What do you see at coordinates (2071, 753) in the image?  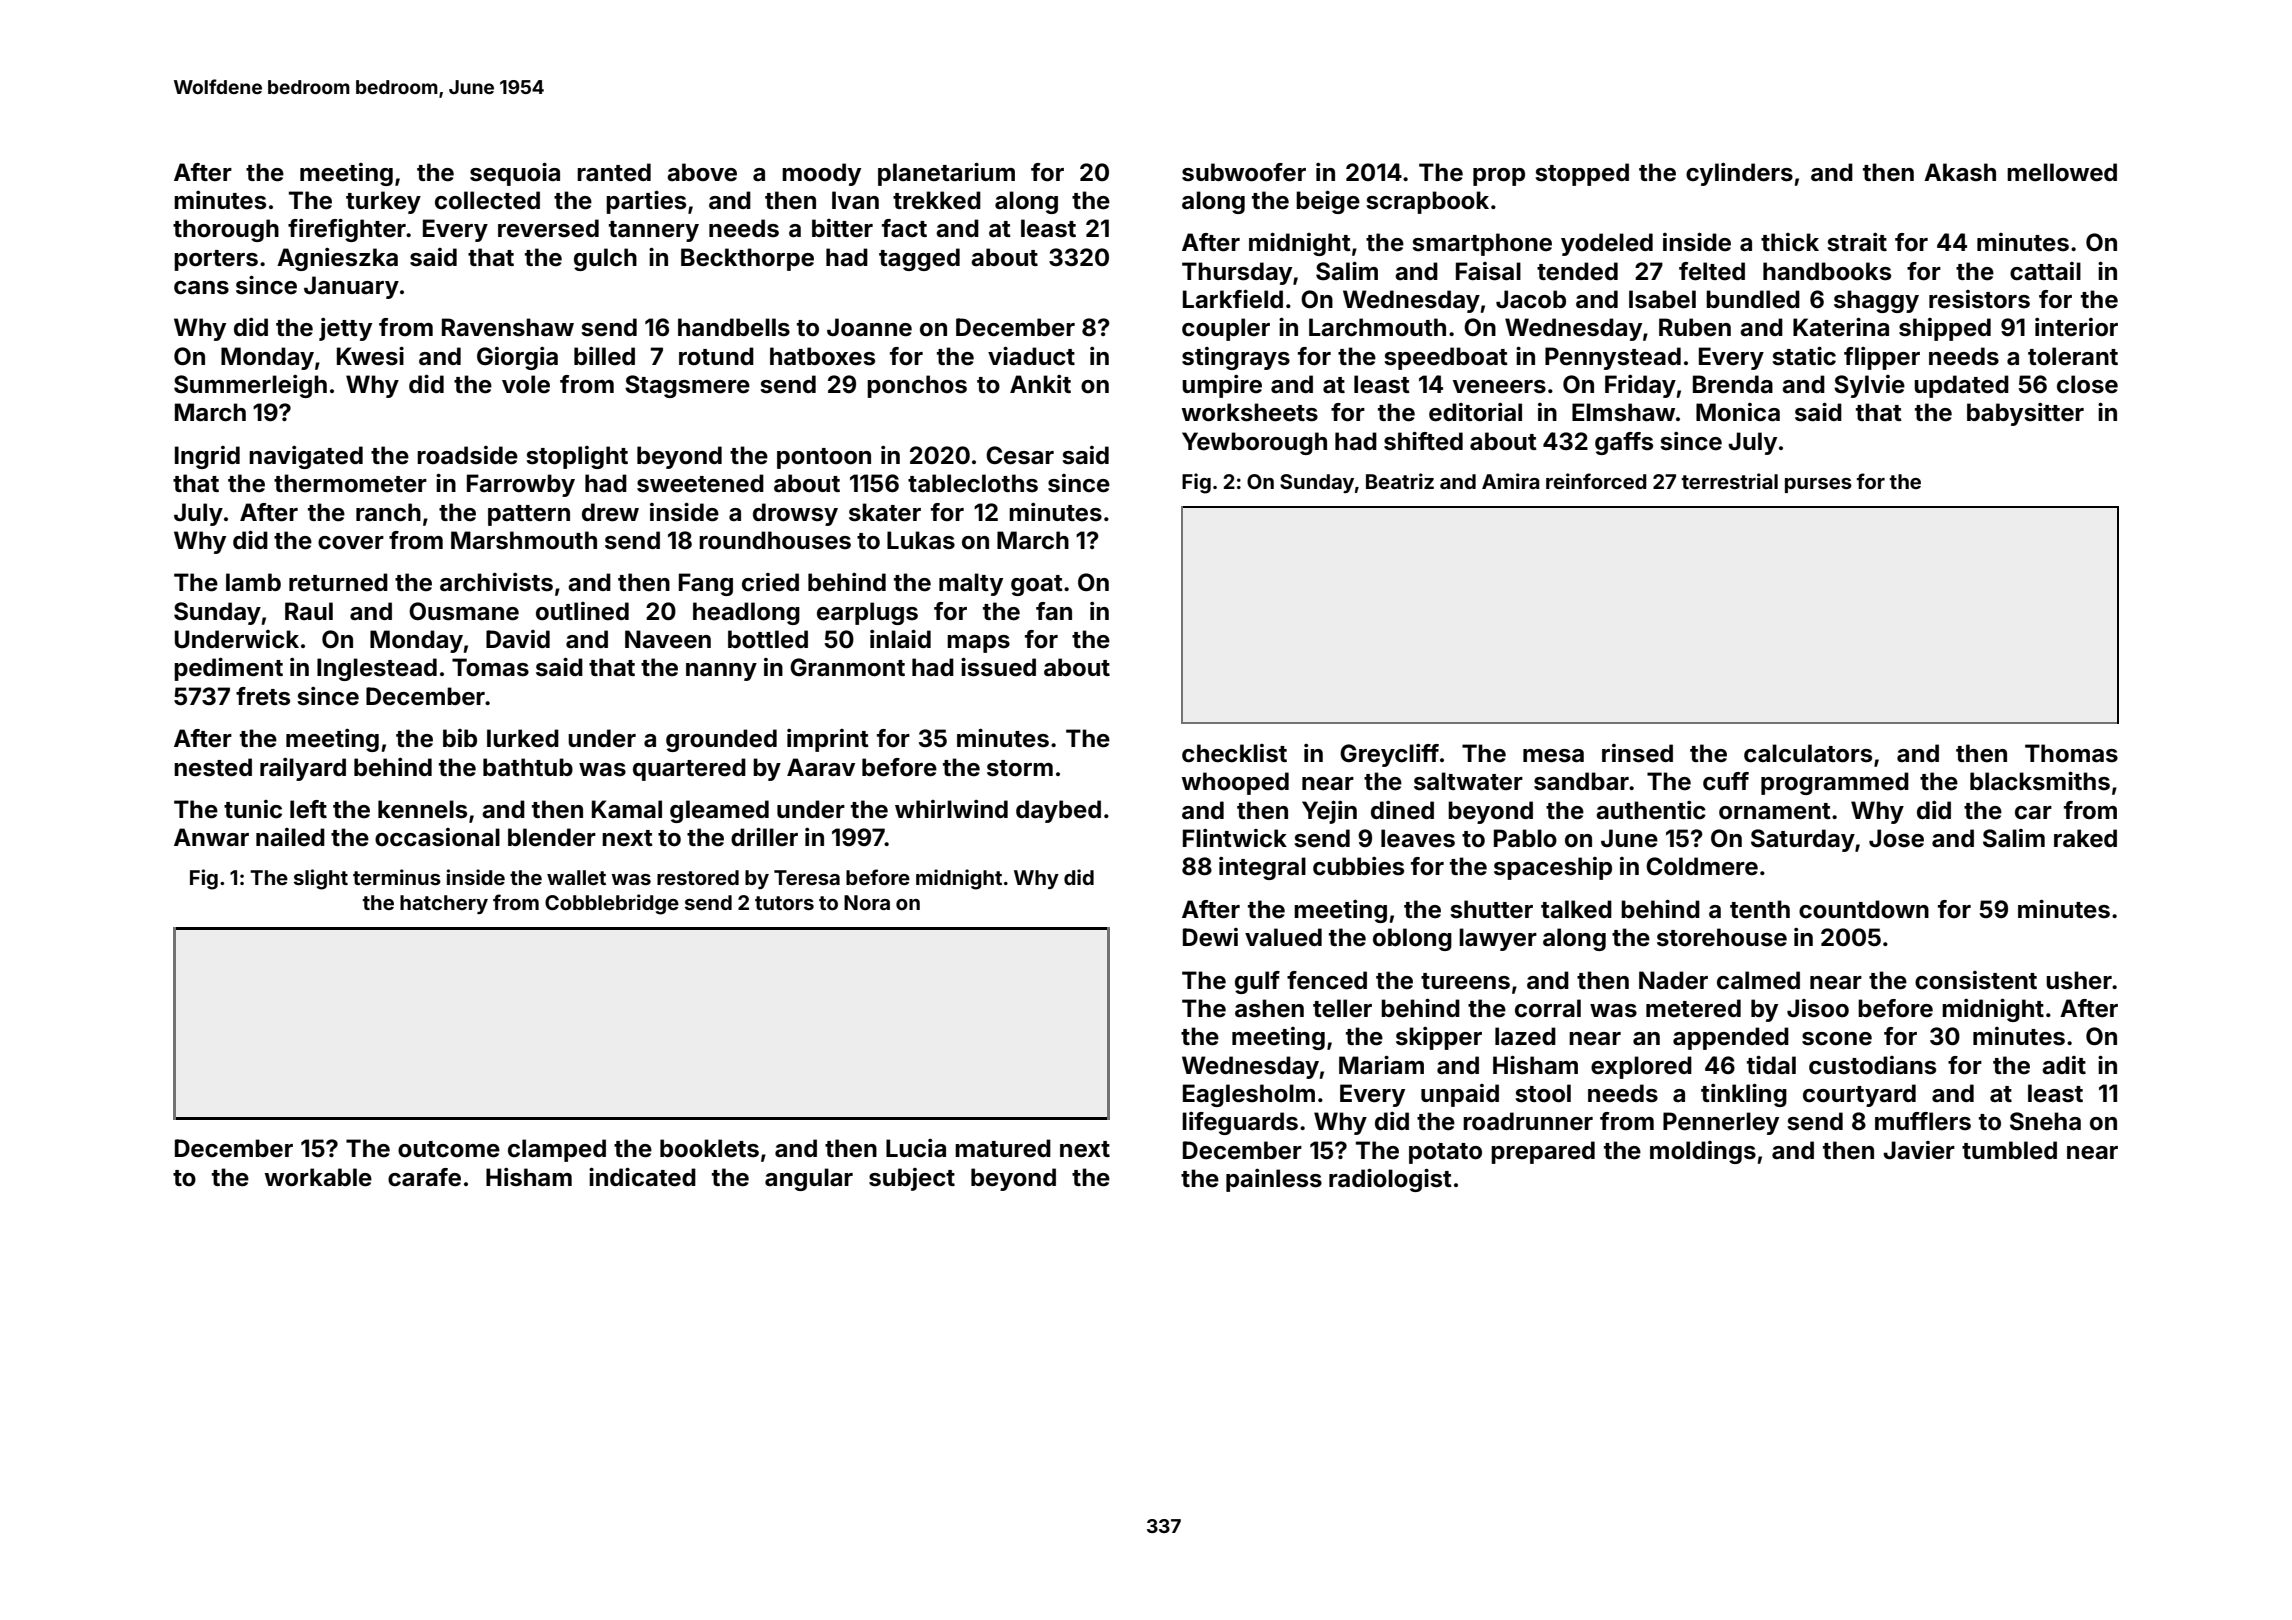 I see `Thomas` at bounding box center [2071, 753].
